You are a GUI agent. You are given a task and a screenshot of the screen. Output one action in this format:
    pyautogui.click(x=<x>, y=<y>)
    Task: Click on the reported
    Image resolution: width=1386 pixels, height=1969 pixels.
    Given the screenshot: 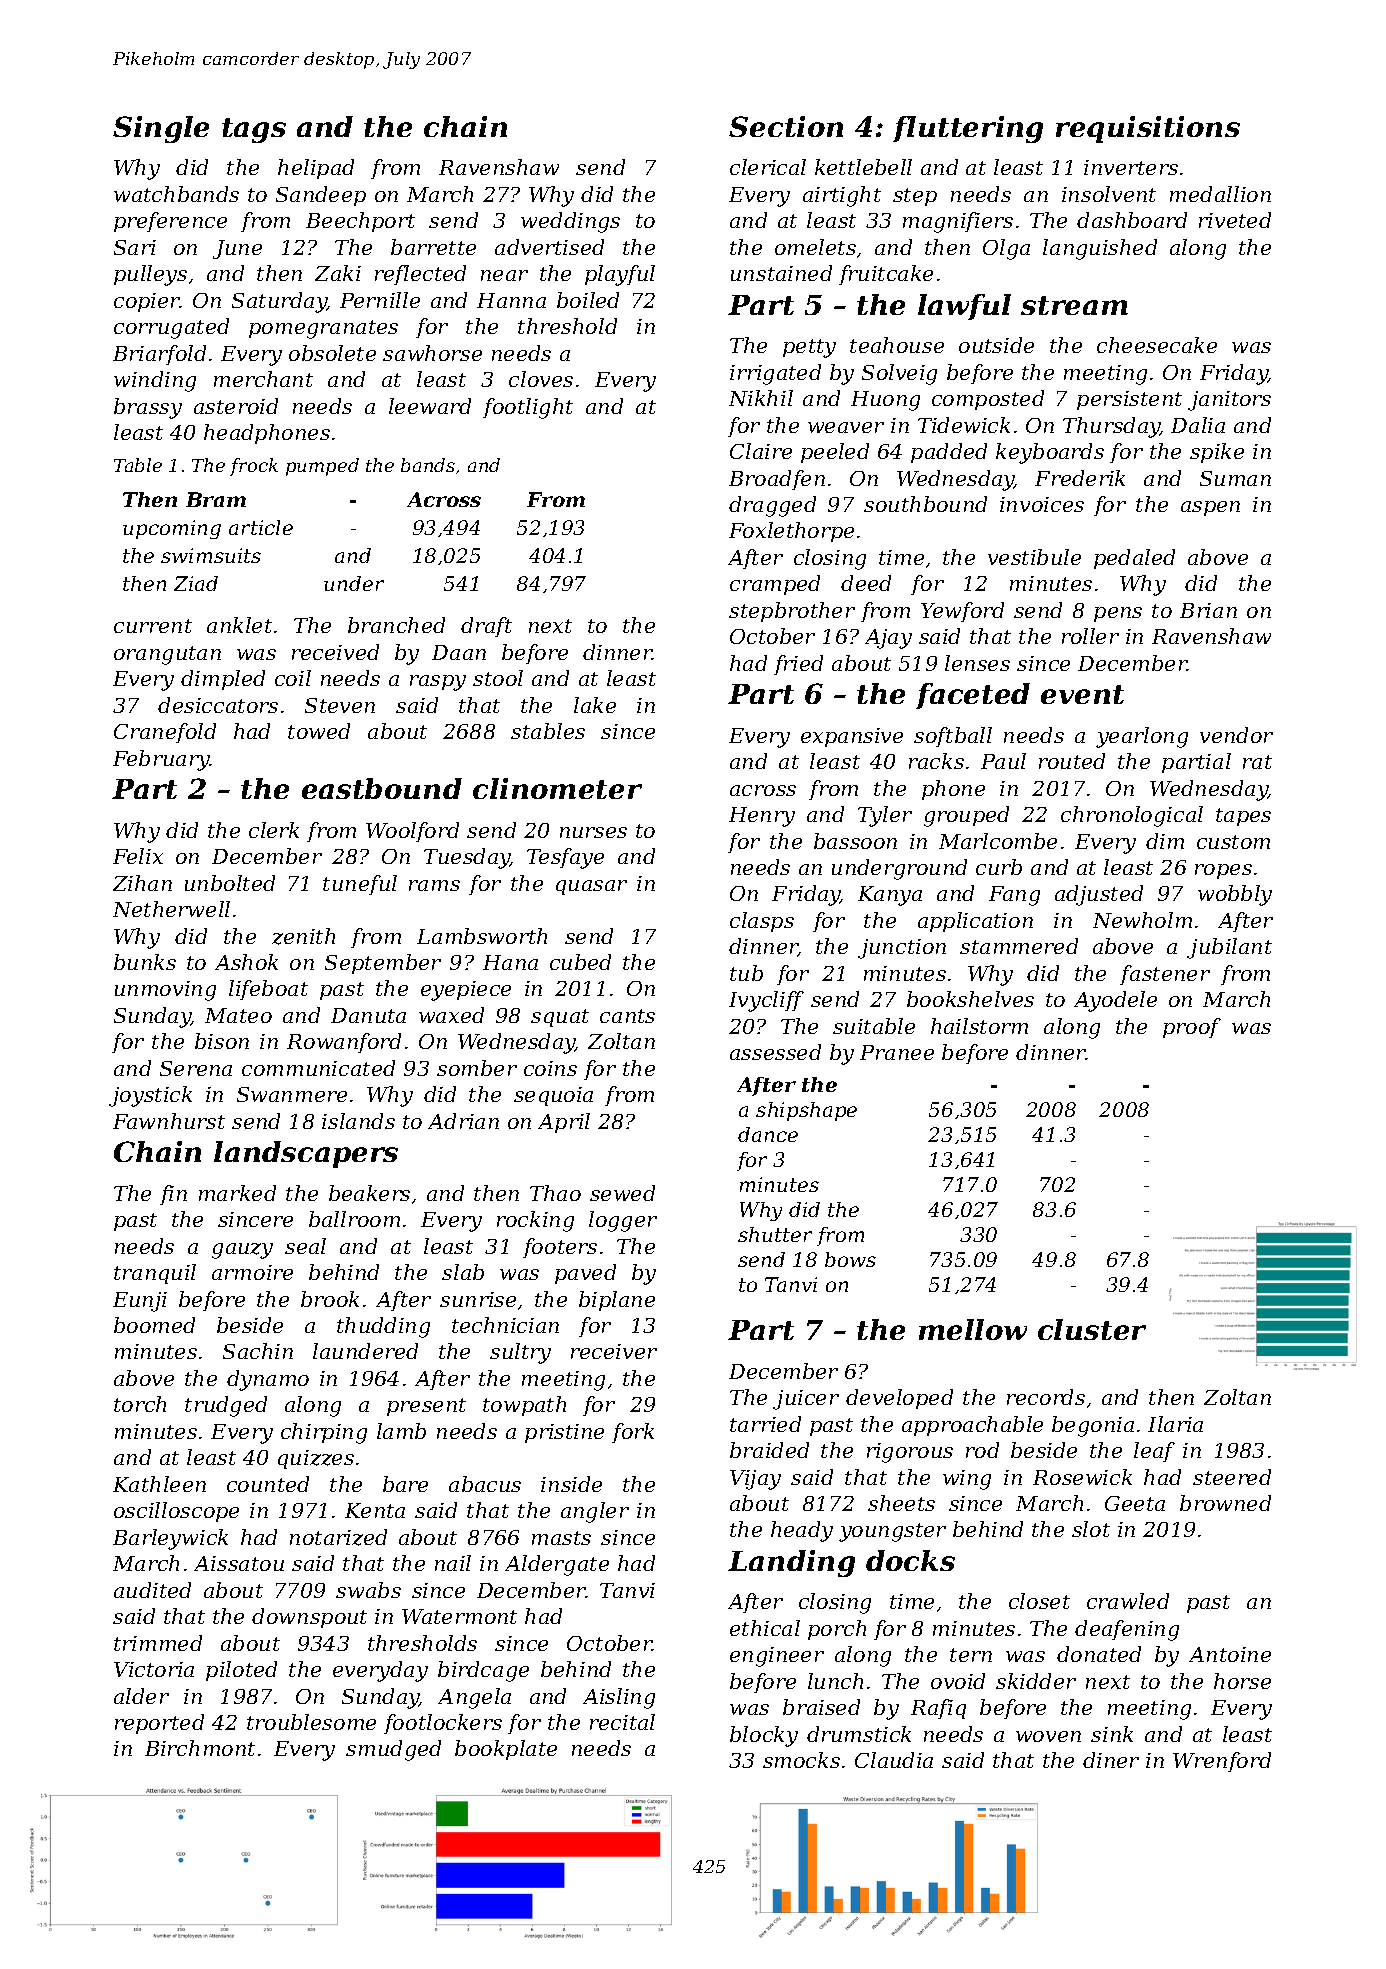 What is the action you would take?
    pyautogui.click(x=159, y=1724)
